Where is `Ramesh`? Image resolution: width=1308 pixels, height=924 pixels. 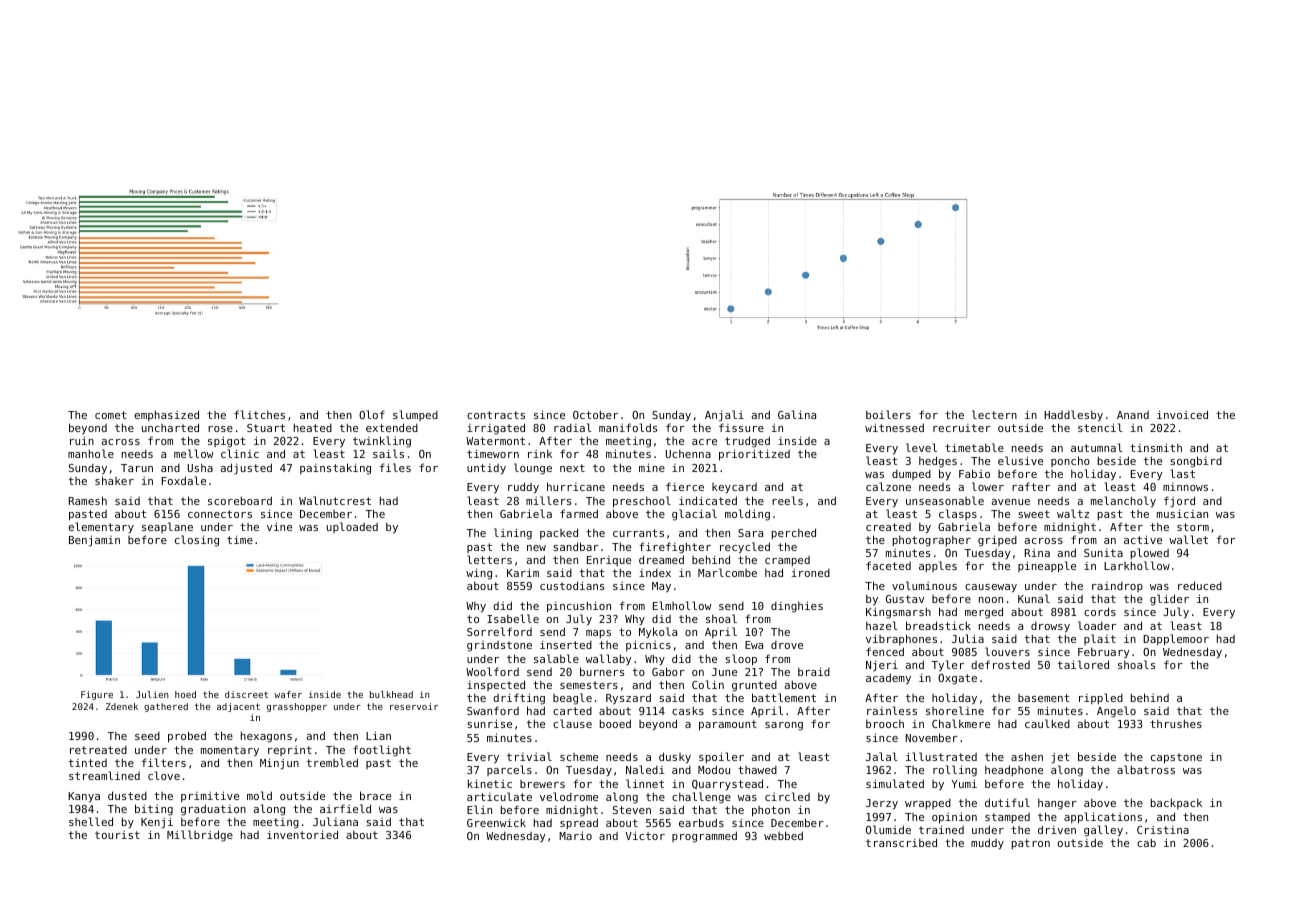
Ramesh is located at coordinates (88, 500).
